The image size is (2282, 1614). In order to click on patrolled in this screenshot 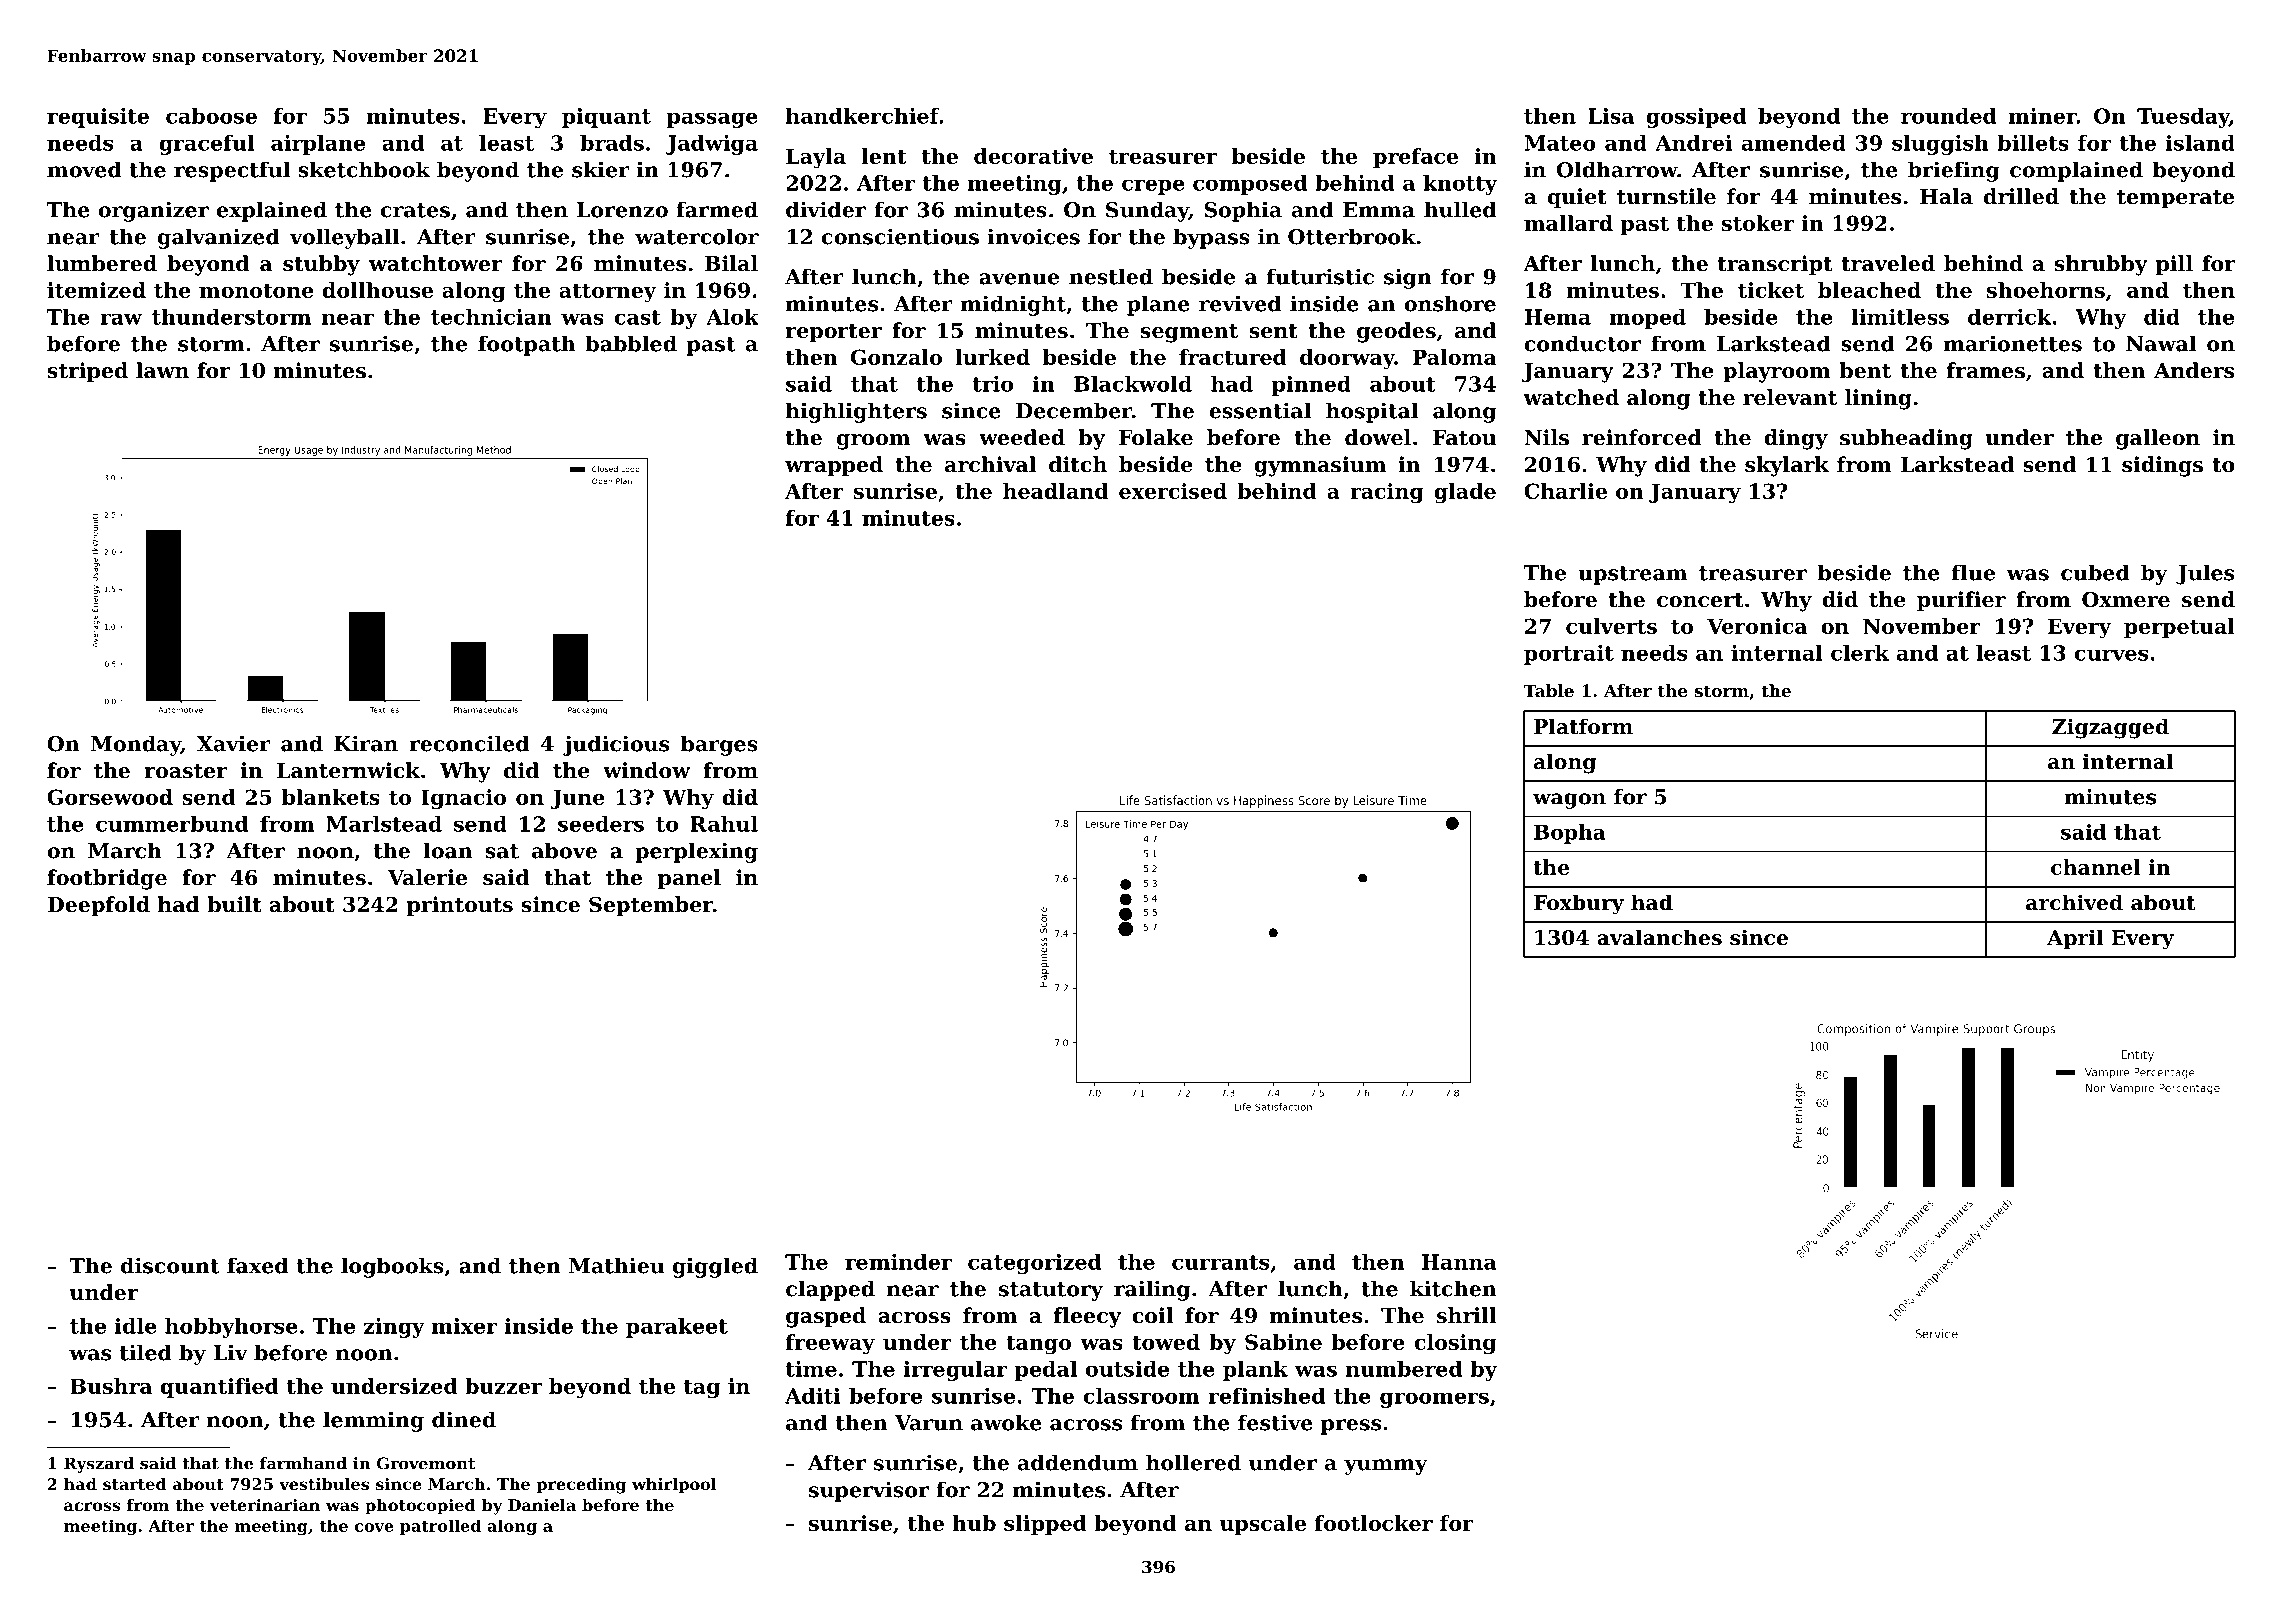, I will do `click(440, 1527)`.
